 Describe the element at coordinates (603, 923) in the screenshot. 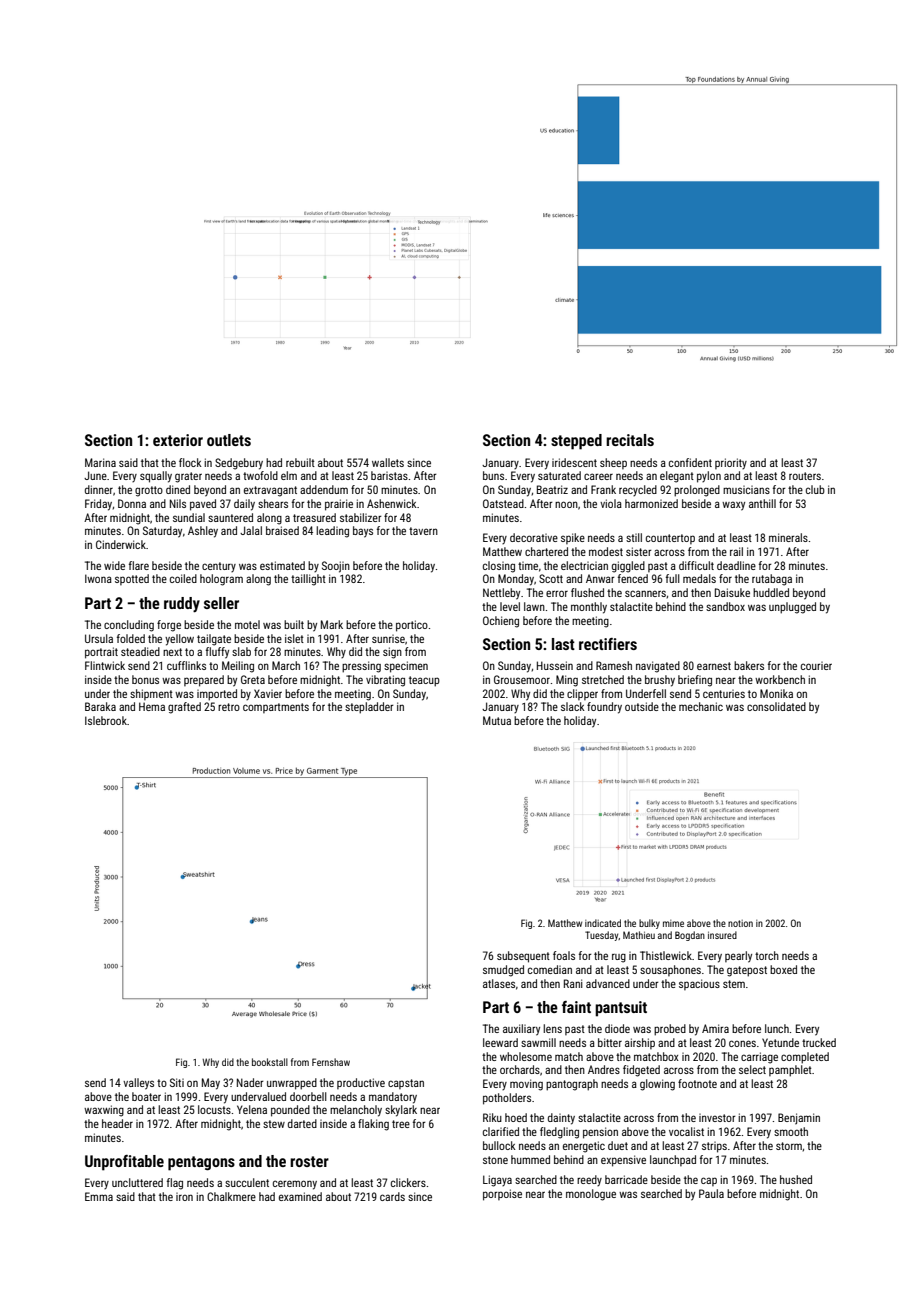

I see `indicated` at that location.
